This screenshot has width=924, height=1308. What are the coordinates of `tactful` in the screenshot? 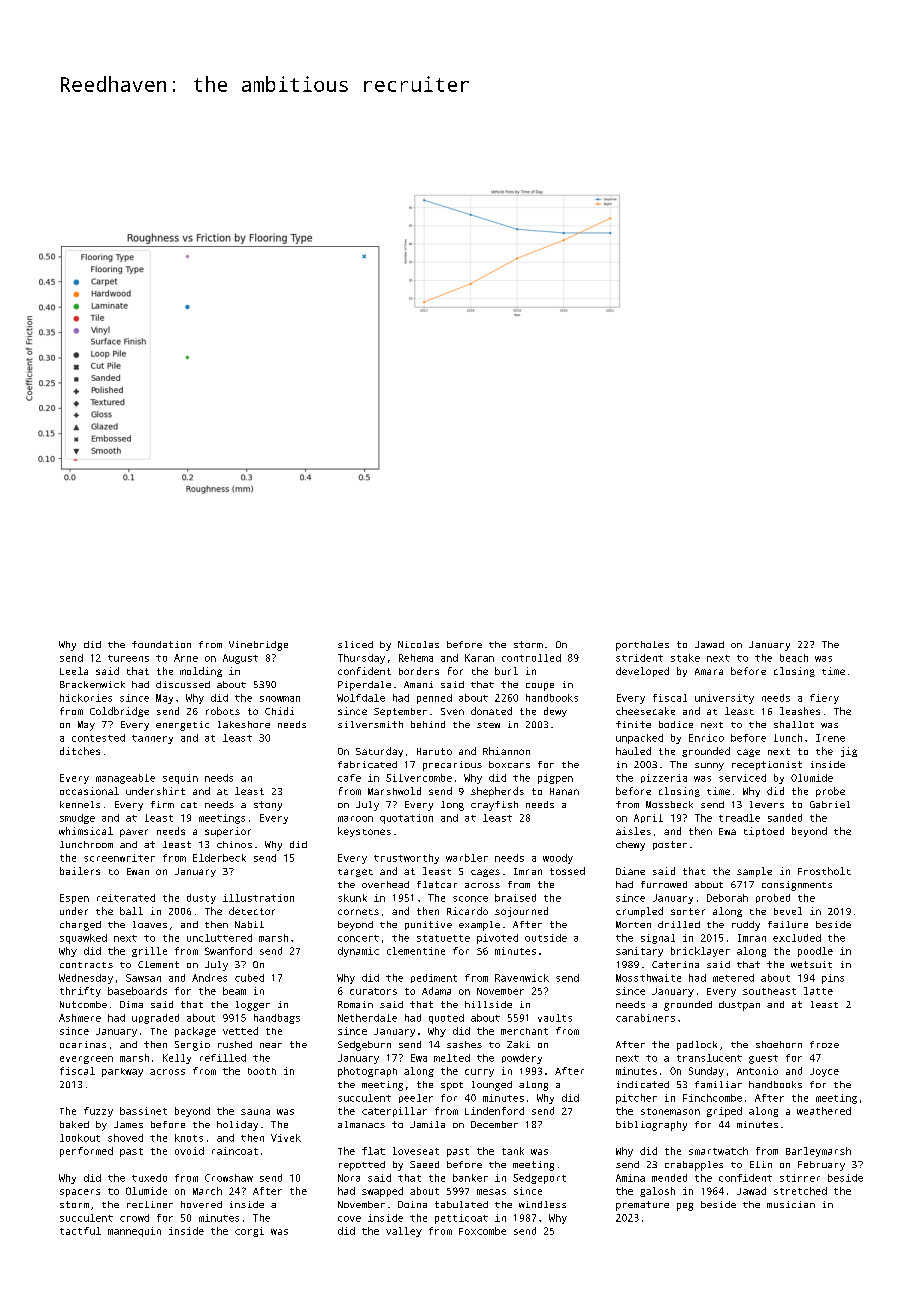 It's located at (80, 1231).
